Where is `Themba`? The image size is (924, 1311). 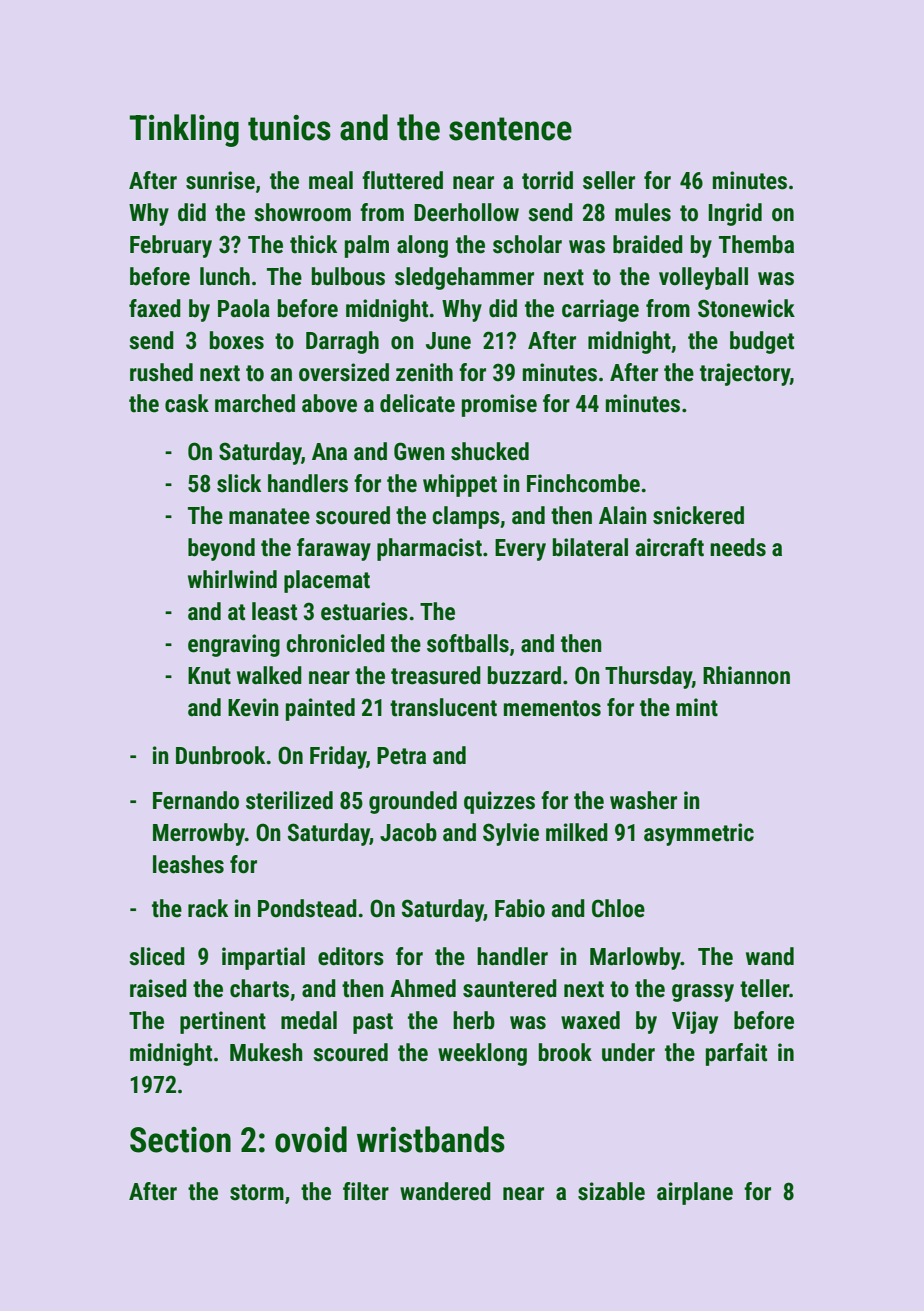
Themba is located at coordinates (756, 244).
